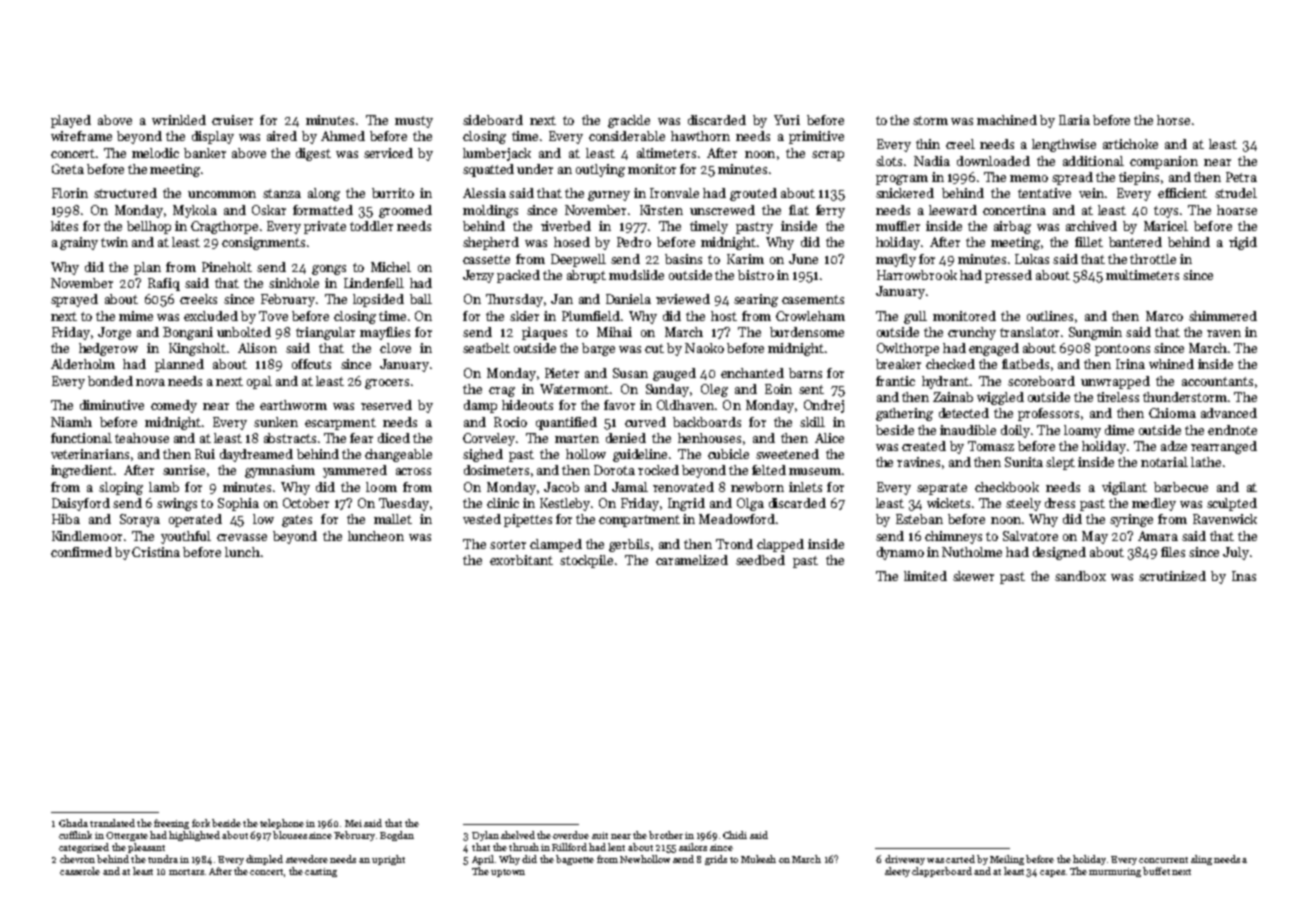 The image size is (1308, 924). Describe the element at coordinates (81, 136) in the screenshot. I see `wireframe` at that location.
